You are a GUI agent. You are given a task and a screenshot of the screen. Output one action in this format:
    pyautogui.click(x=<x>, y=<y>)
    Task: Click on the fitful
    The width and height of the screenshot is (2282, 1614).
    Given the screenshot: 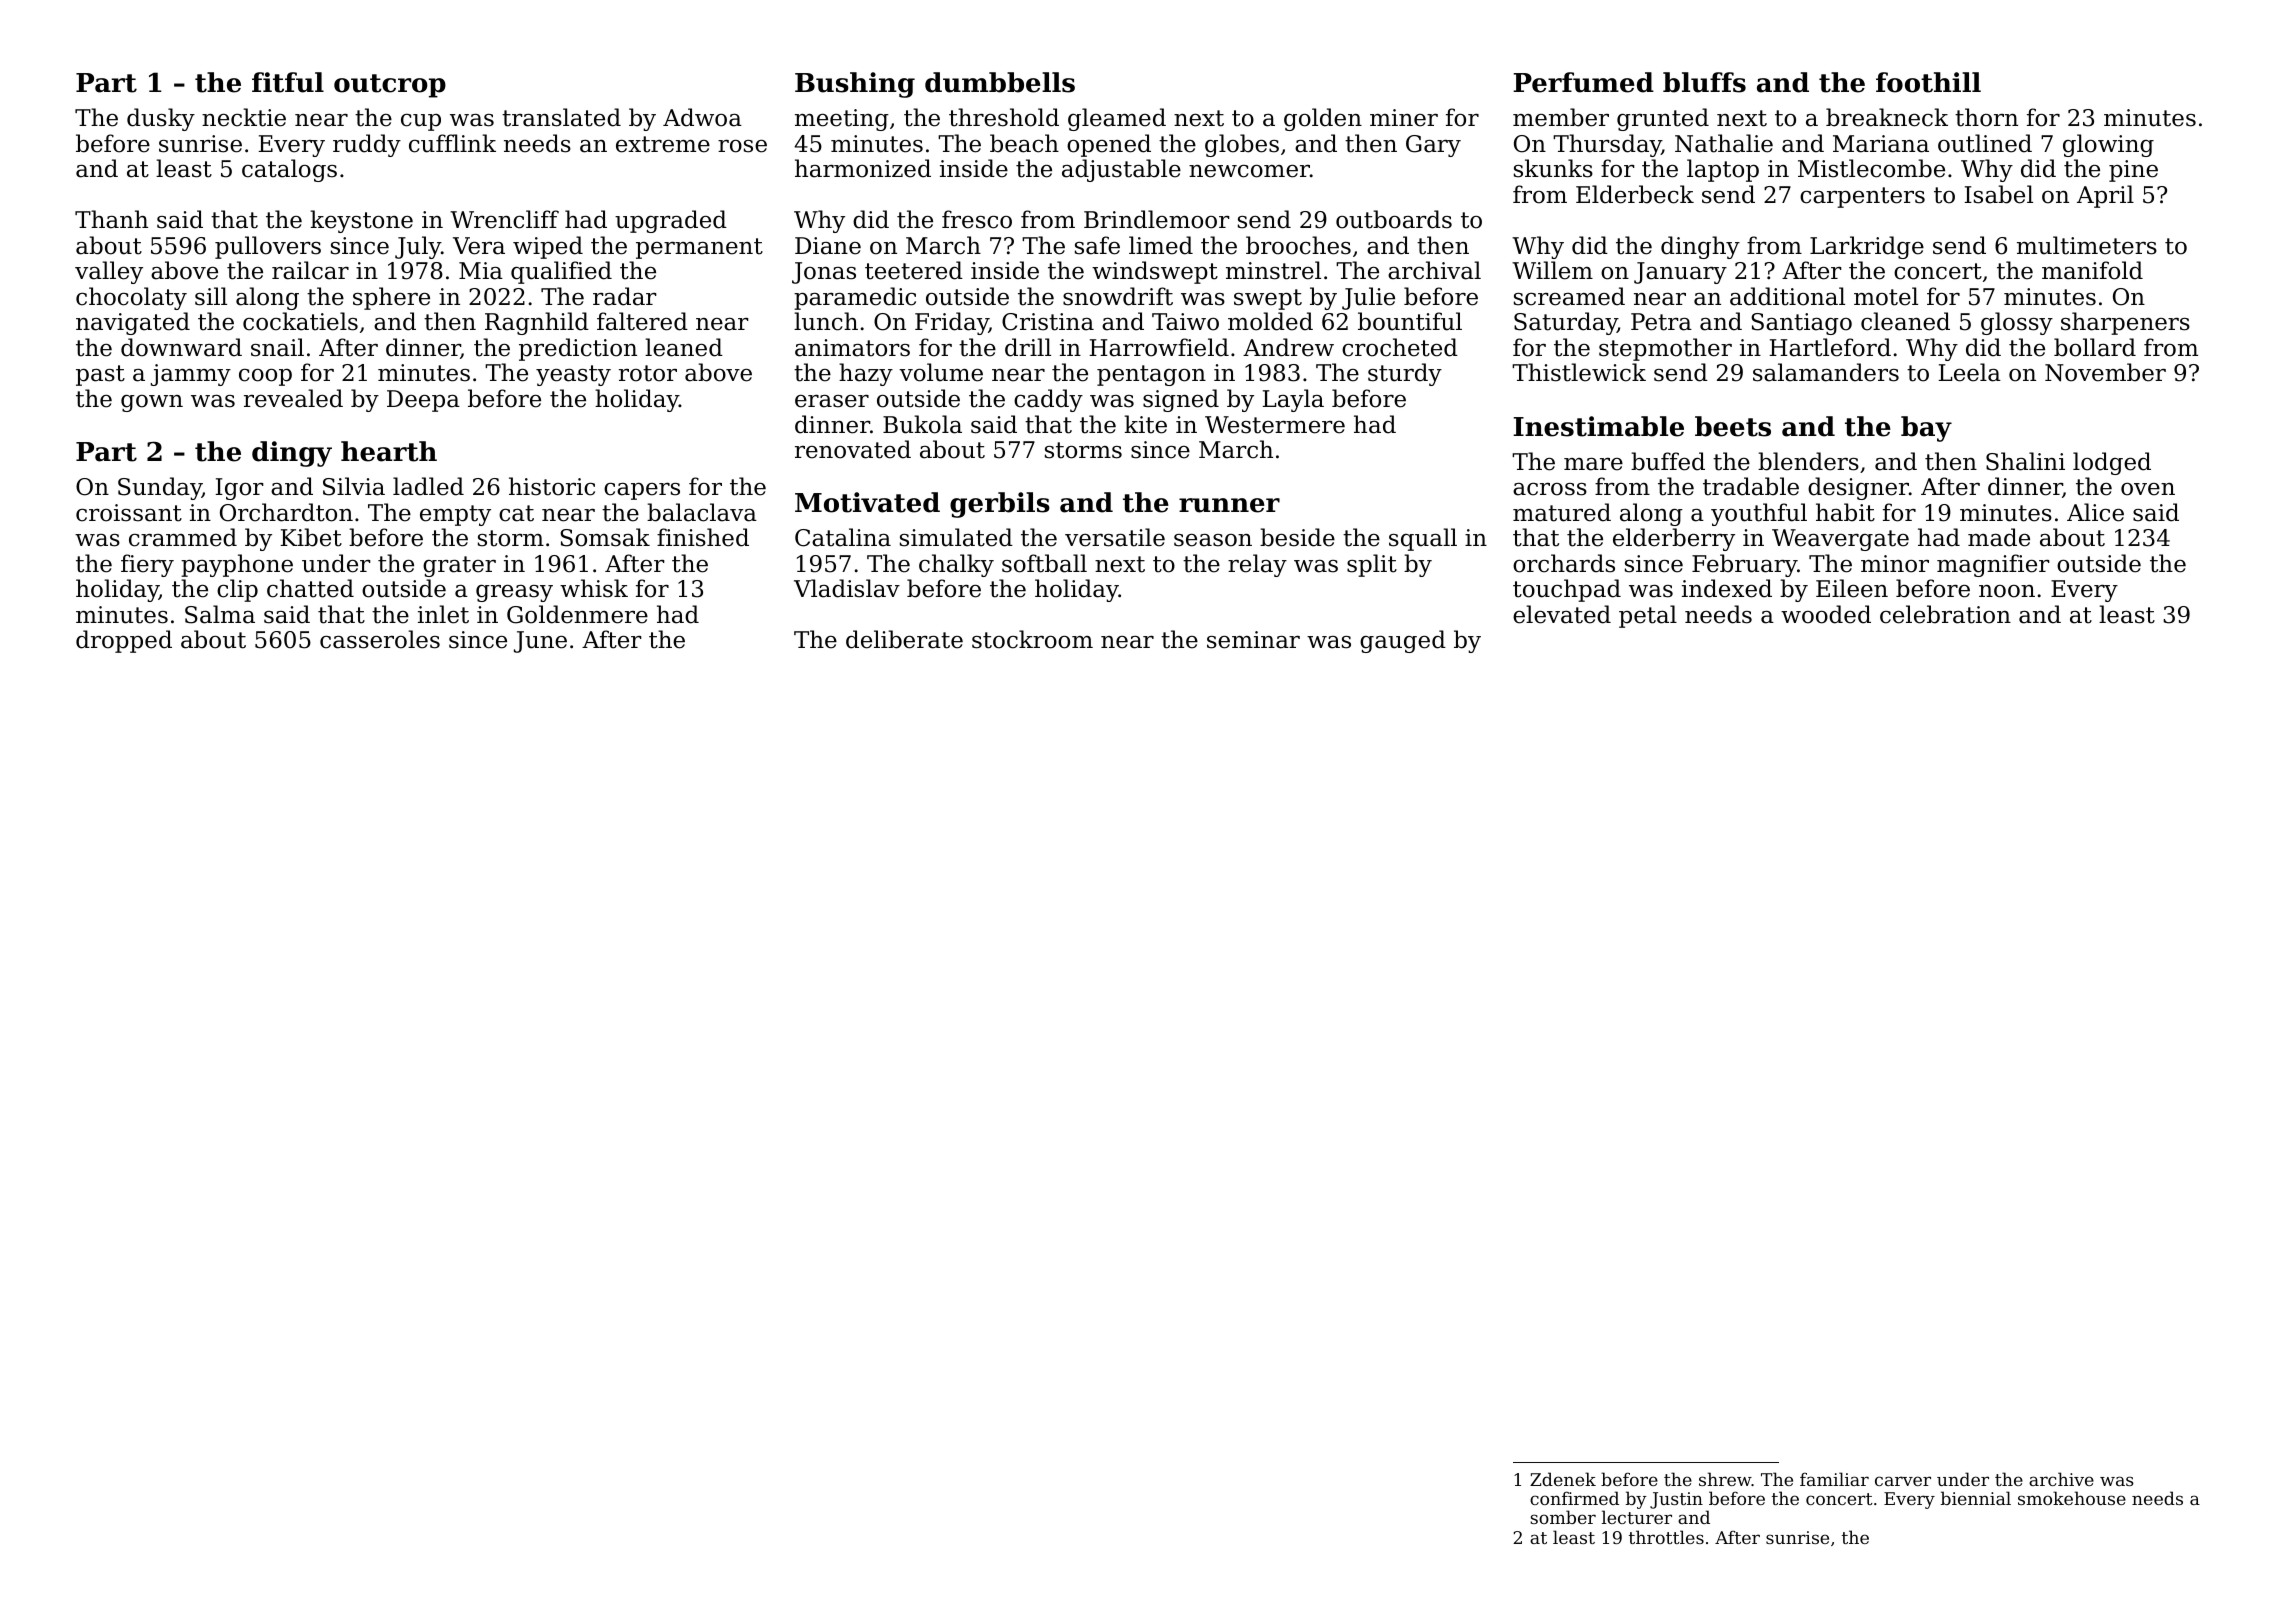 What is the action you would take?
    pyautogui.click(x=288, y=82)
